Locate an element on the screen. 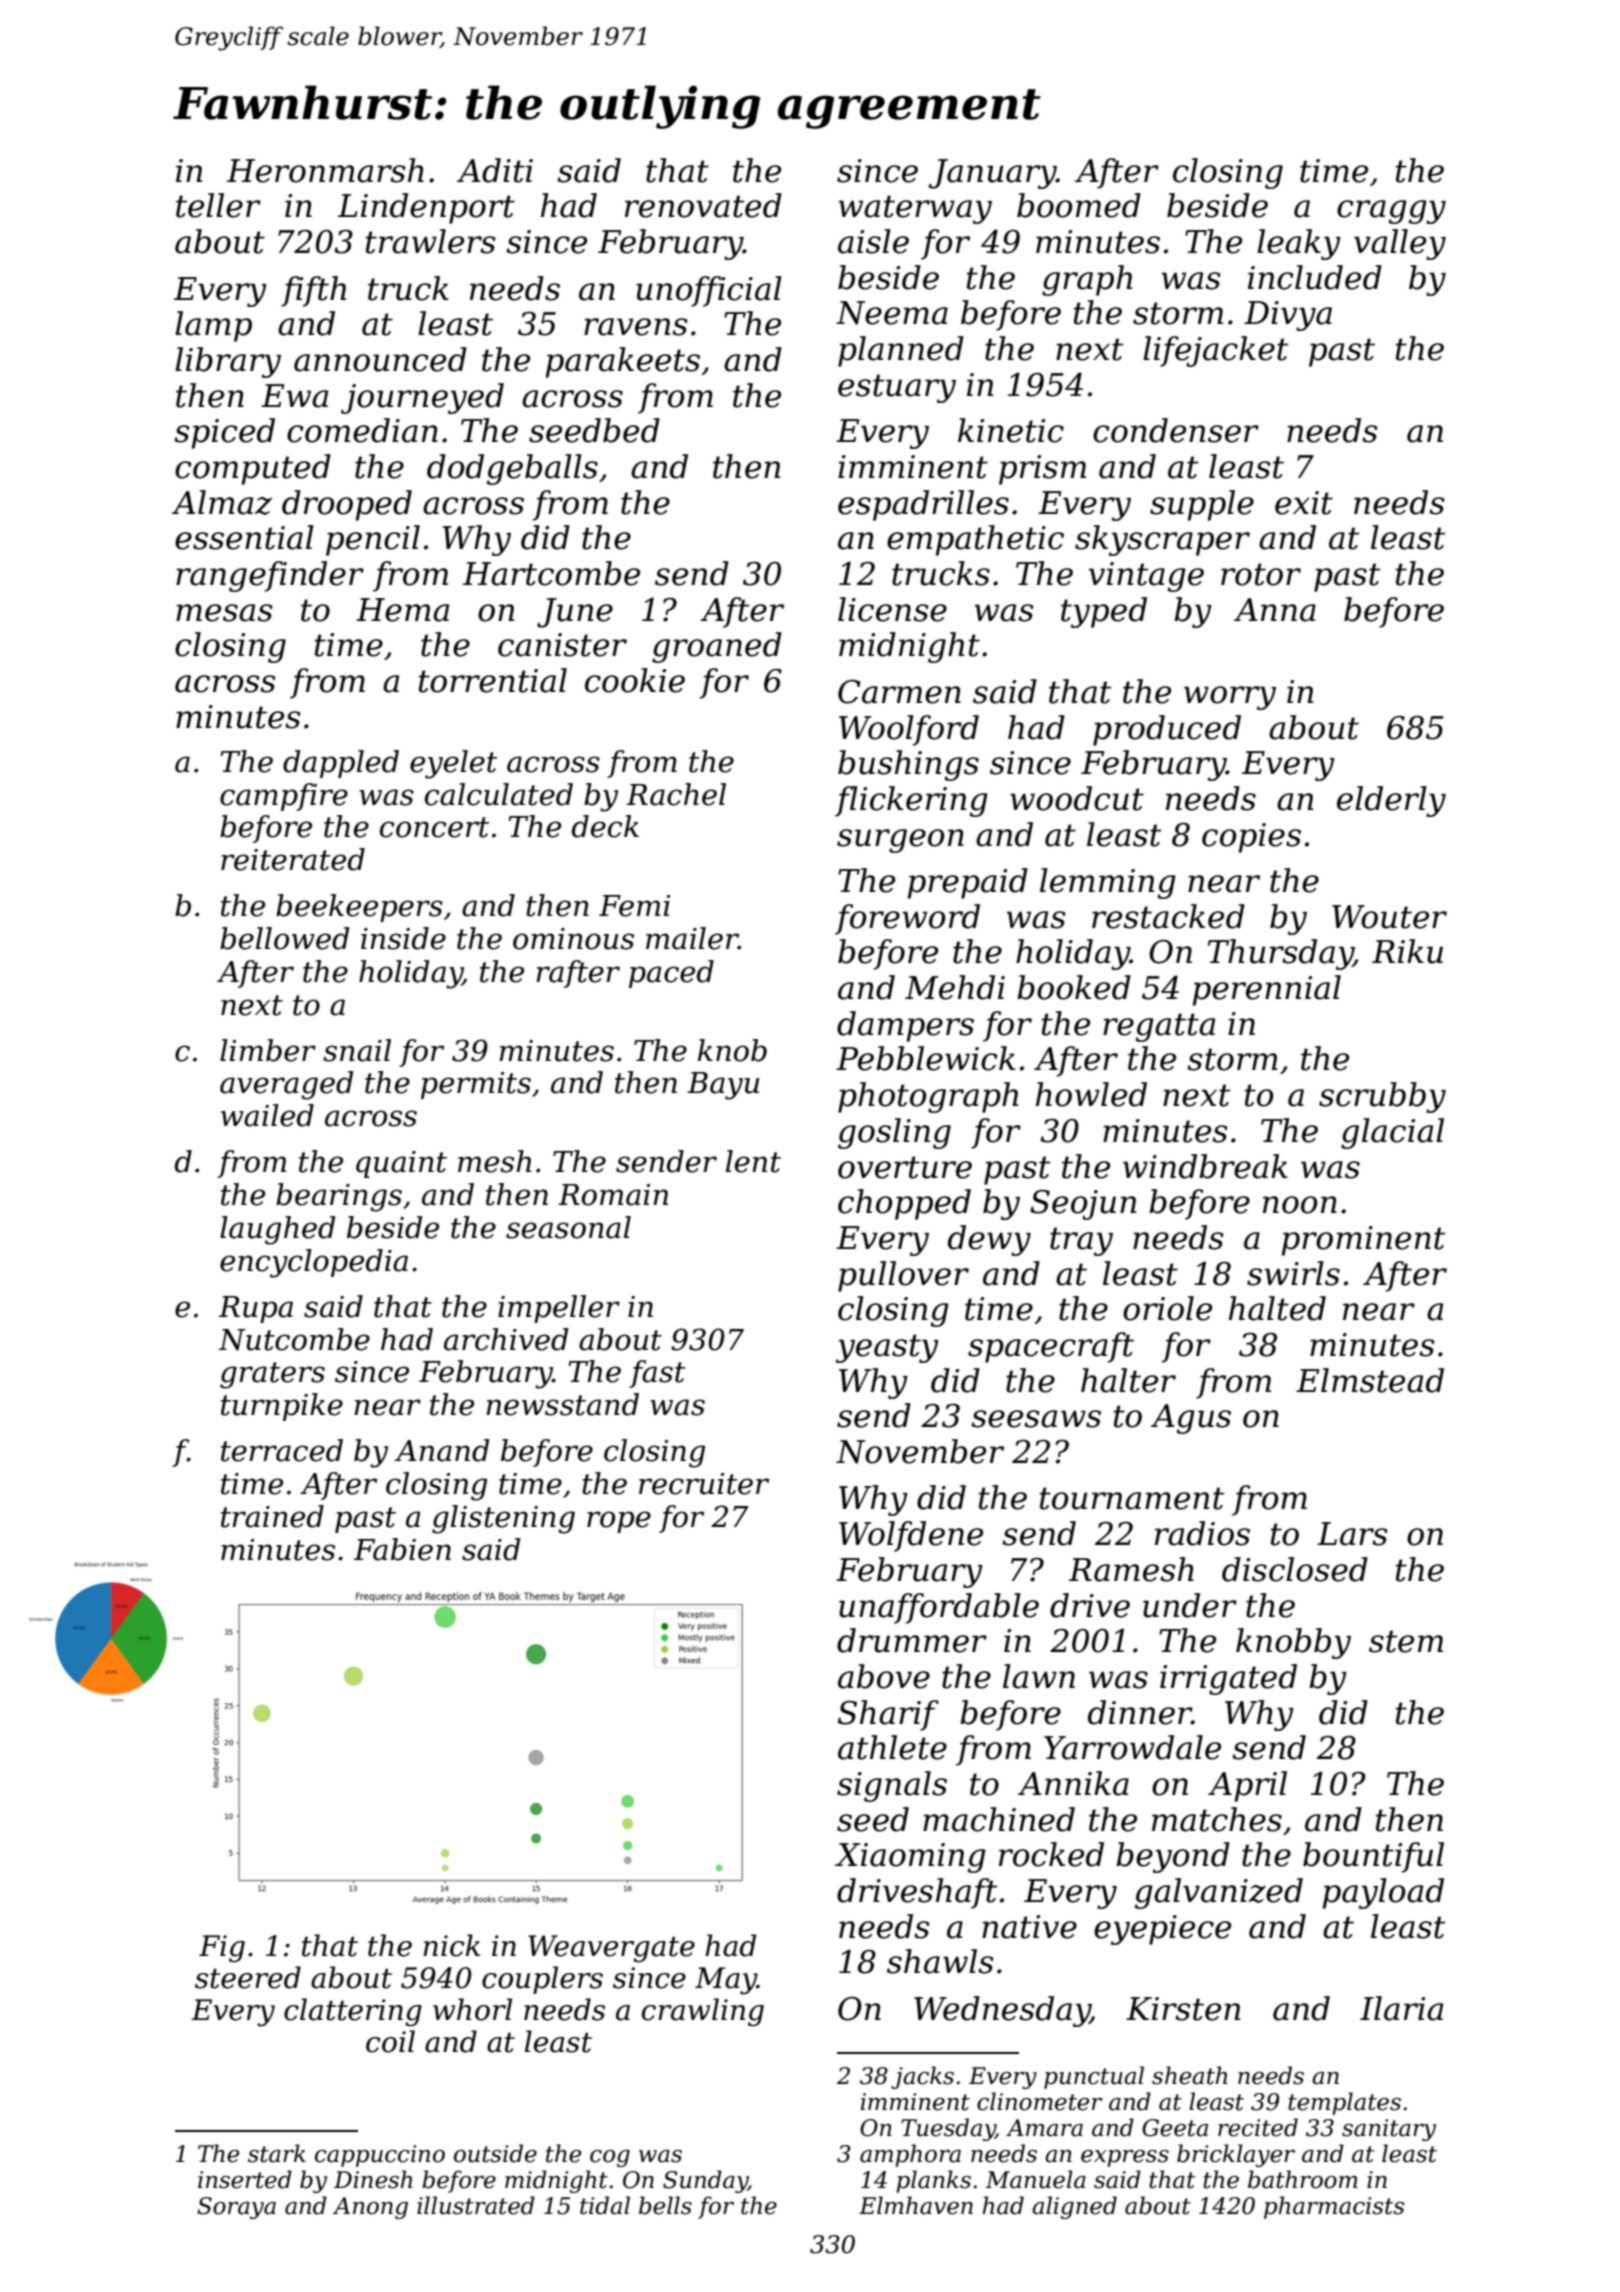 This screenshot has height=2292, width=1620. turnpike is located at coordinates (282, 1407).
